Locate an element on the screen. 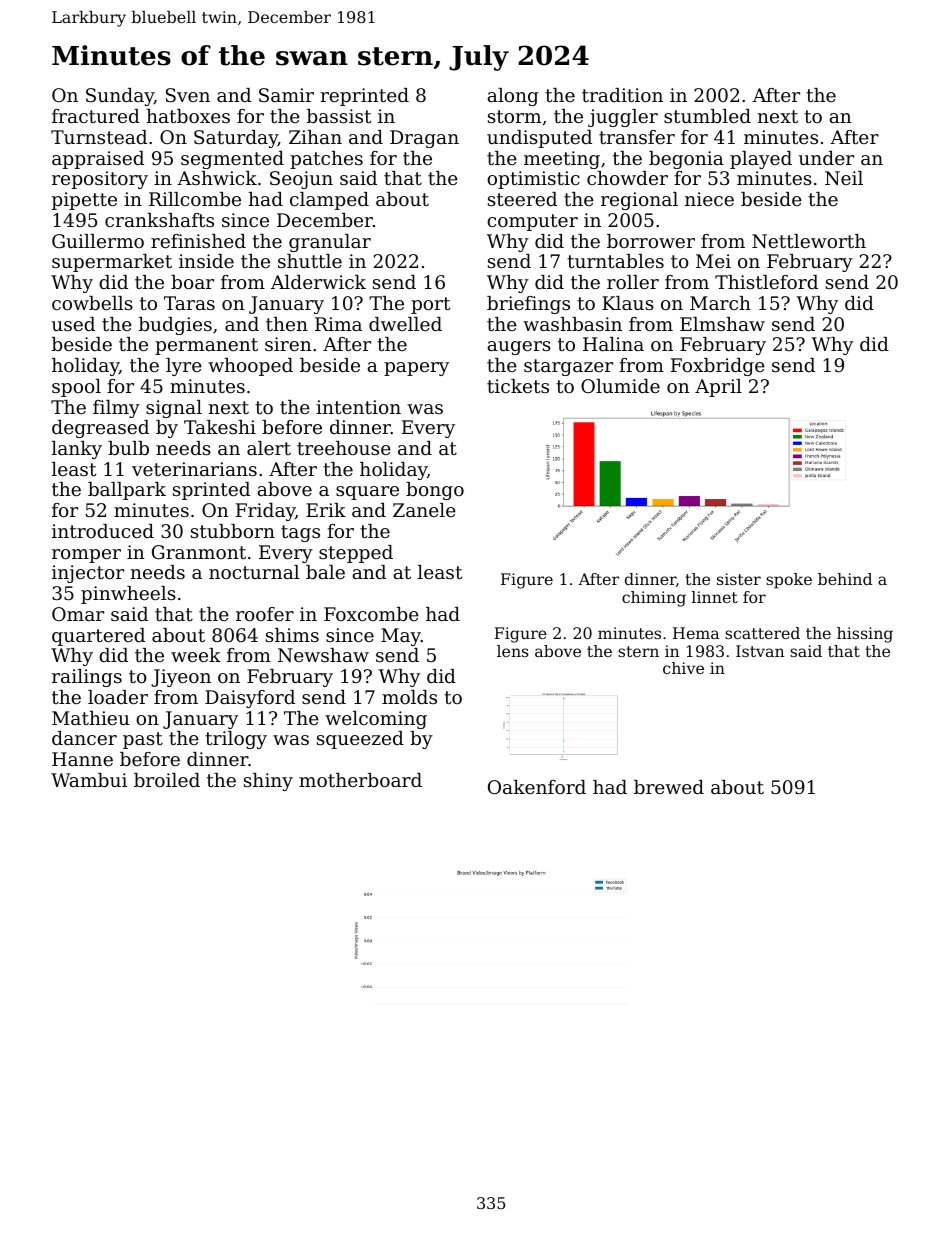  Elmshaw is located at coordinates (722, 324).
